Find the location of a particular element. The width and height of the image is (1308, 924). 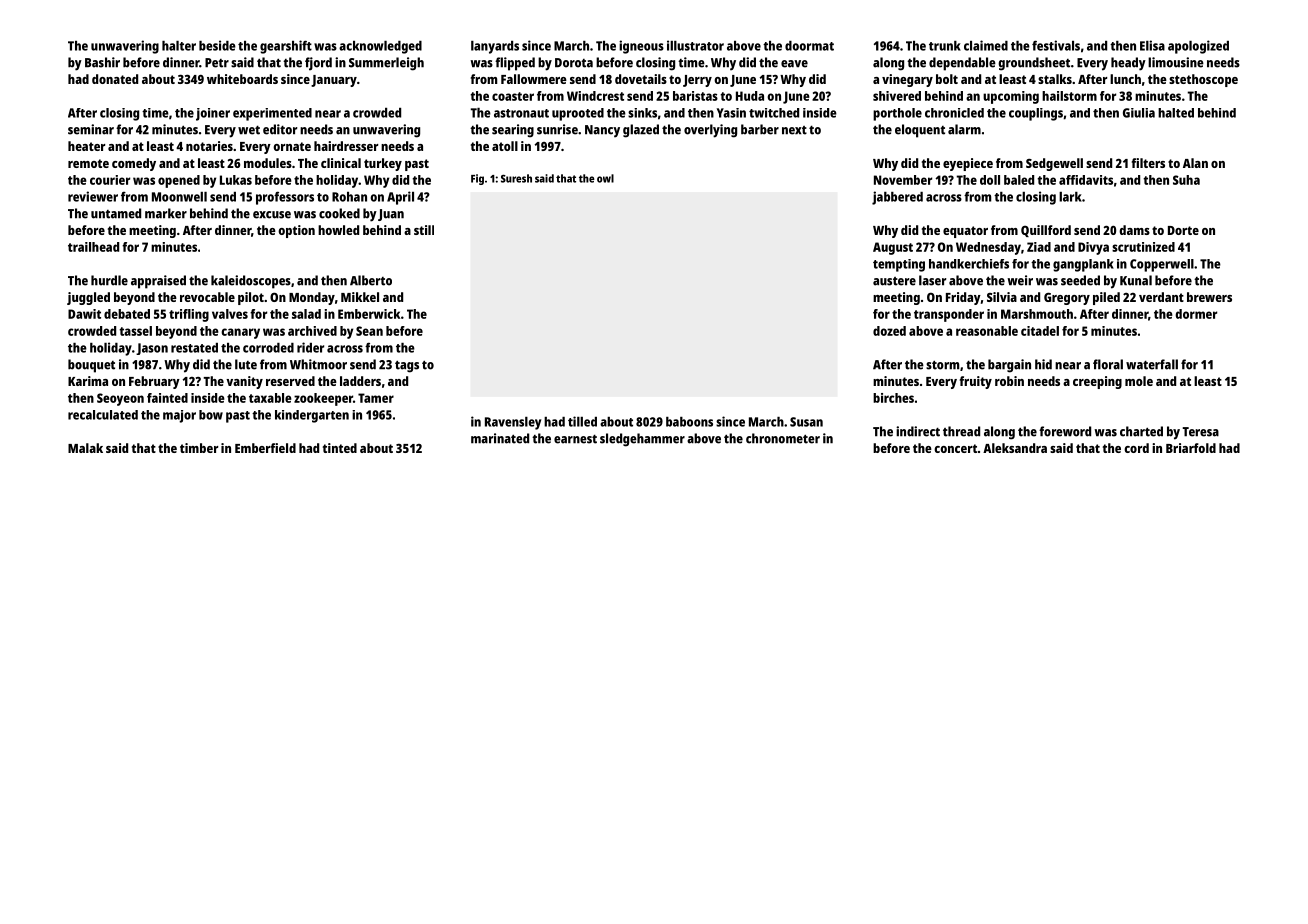

bolt is located at coordinates (947, 79).
